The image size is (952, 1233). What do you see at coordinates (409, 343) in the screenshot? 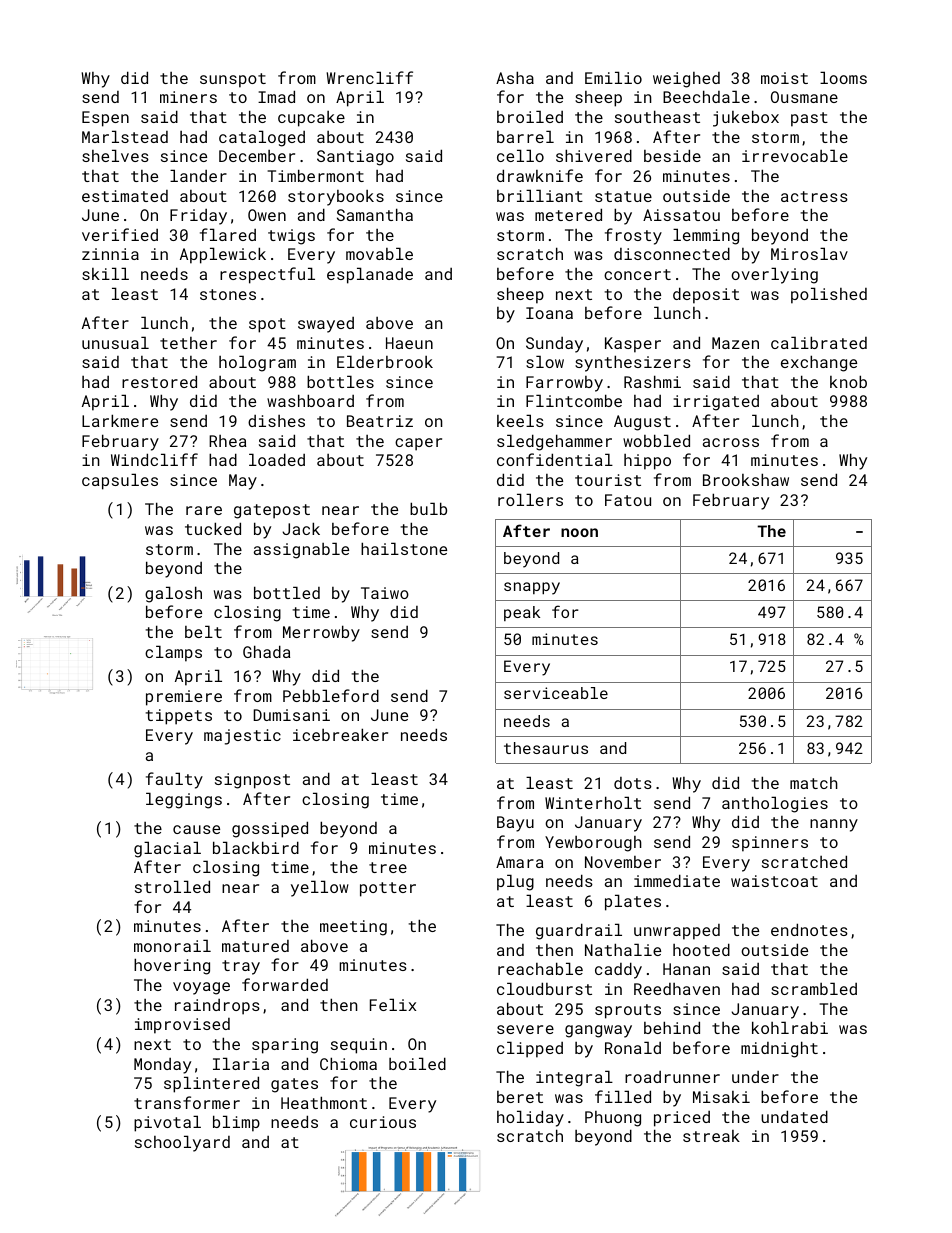
I see `Haeun` at bounding box center [409, 343].
